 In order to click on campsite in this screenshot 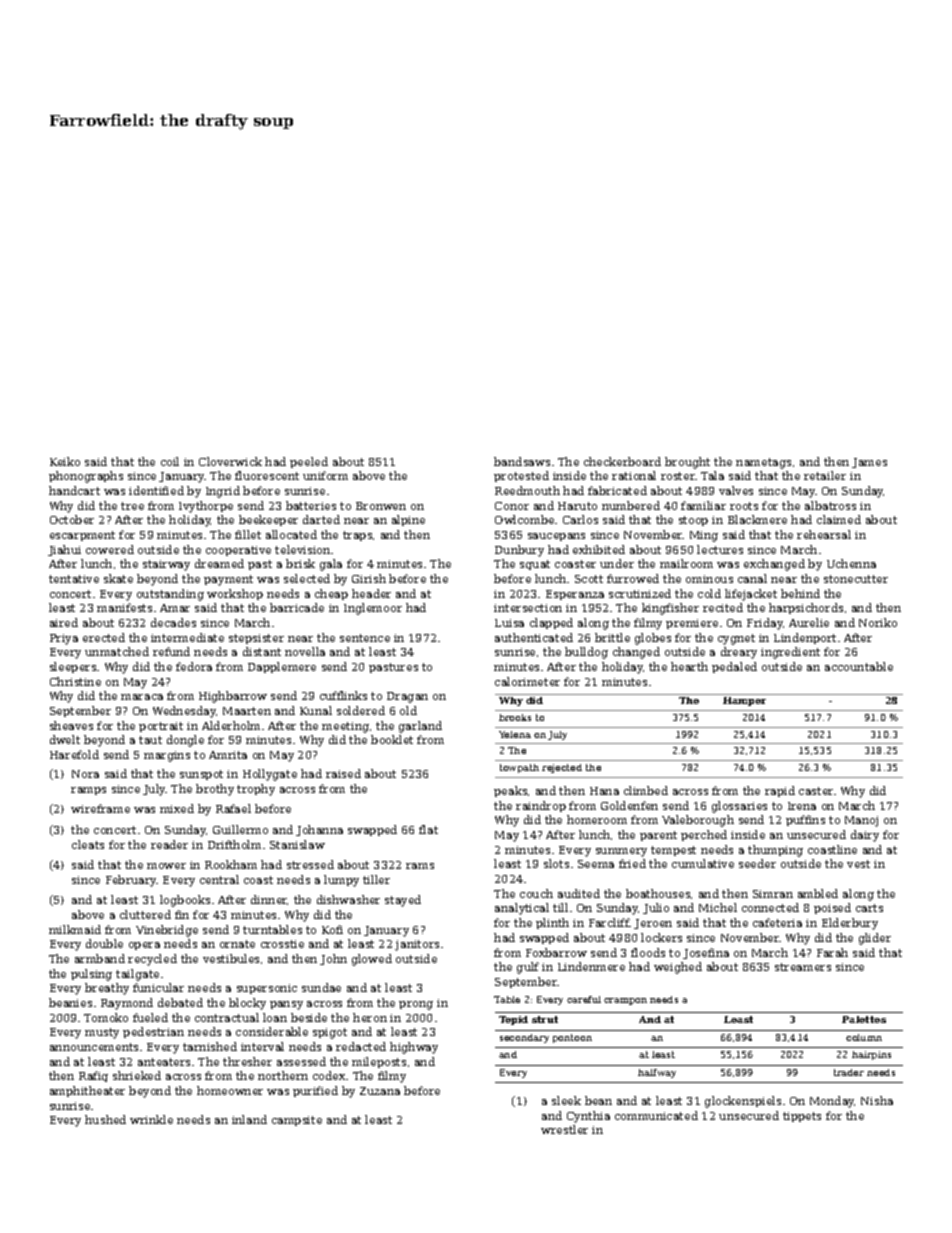, I will do `click(297, 1121)`.
